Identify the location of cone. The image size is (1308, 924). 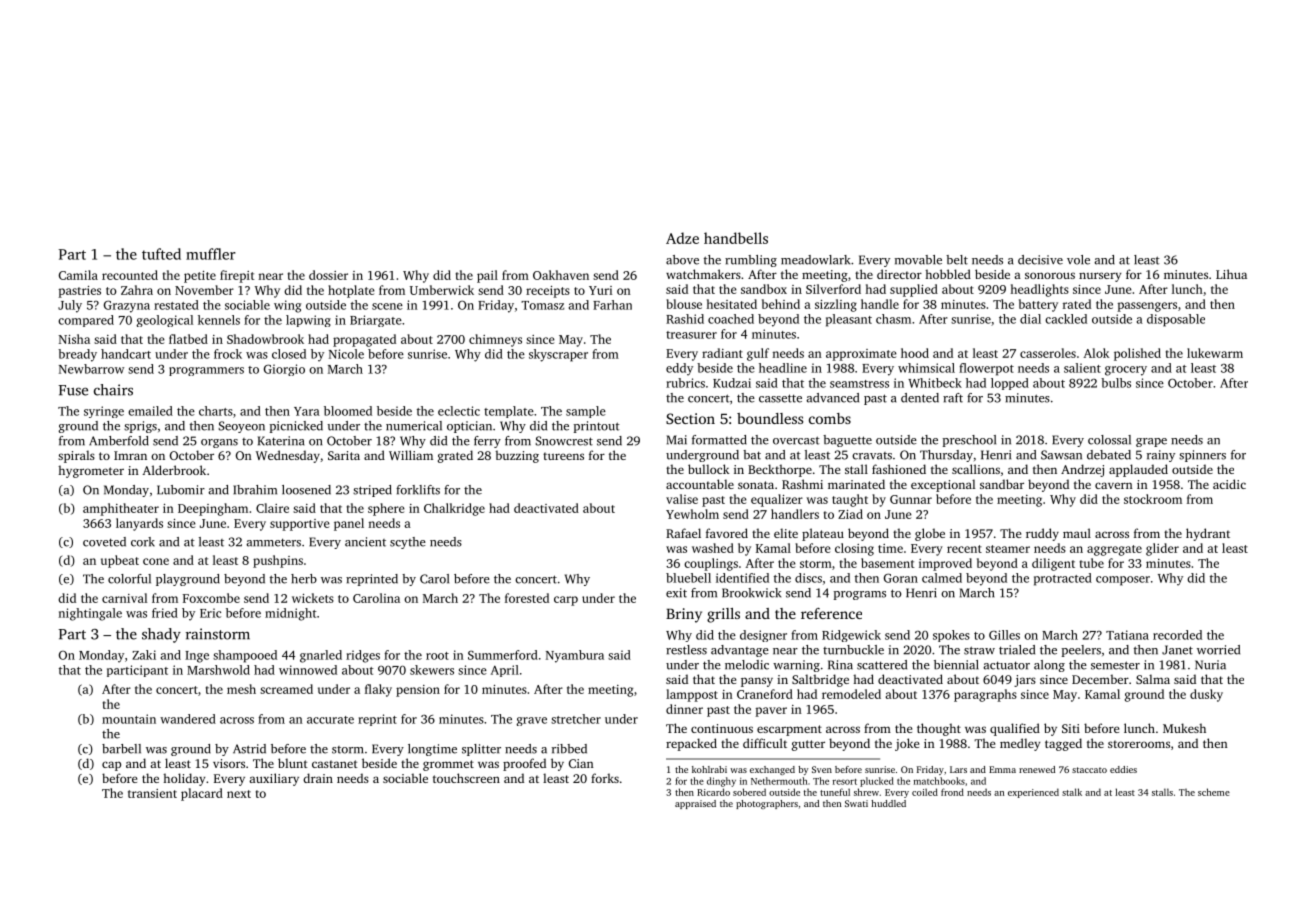
(156, 561).
